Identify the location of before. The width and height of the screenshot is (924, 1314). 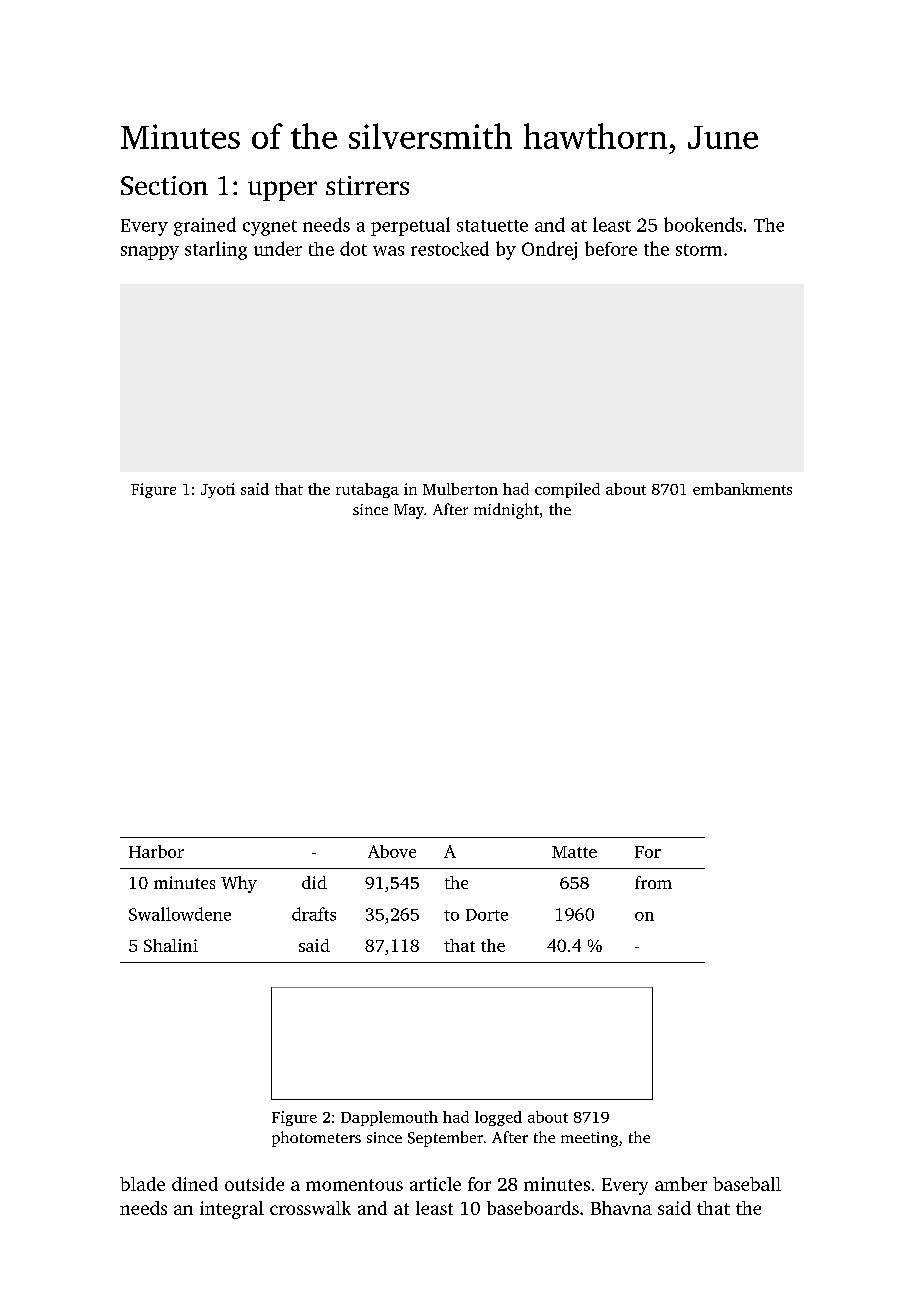
(611, 248).
